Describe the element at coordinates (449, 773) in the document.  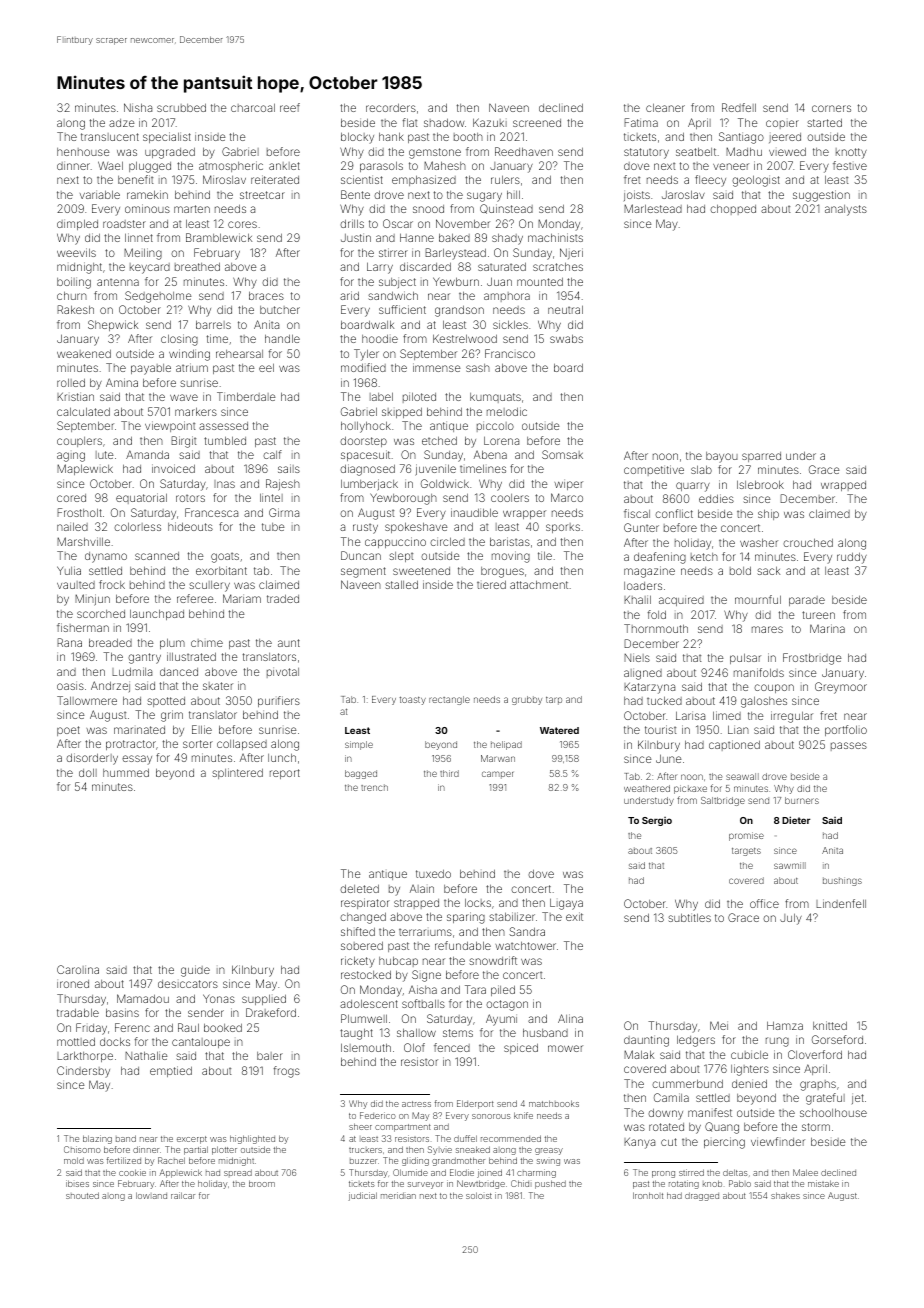
I see `third` at that location.
